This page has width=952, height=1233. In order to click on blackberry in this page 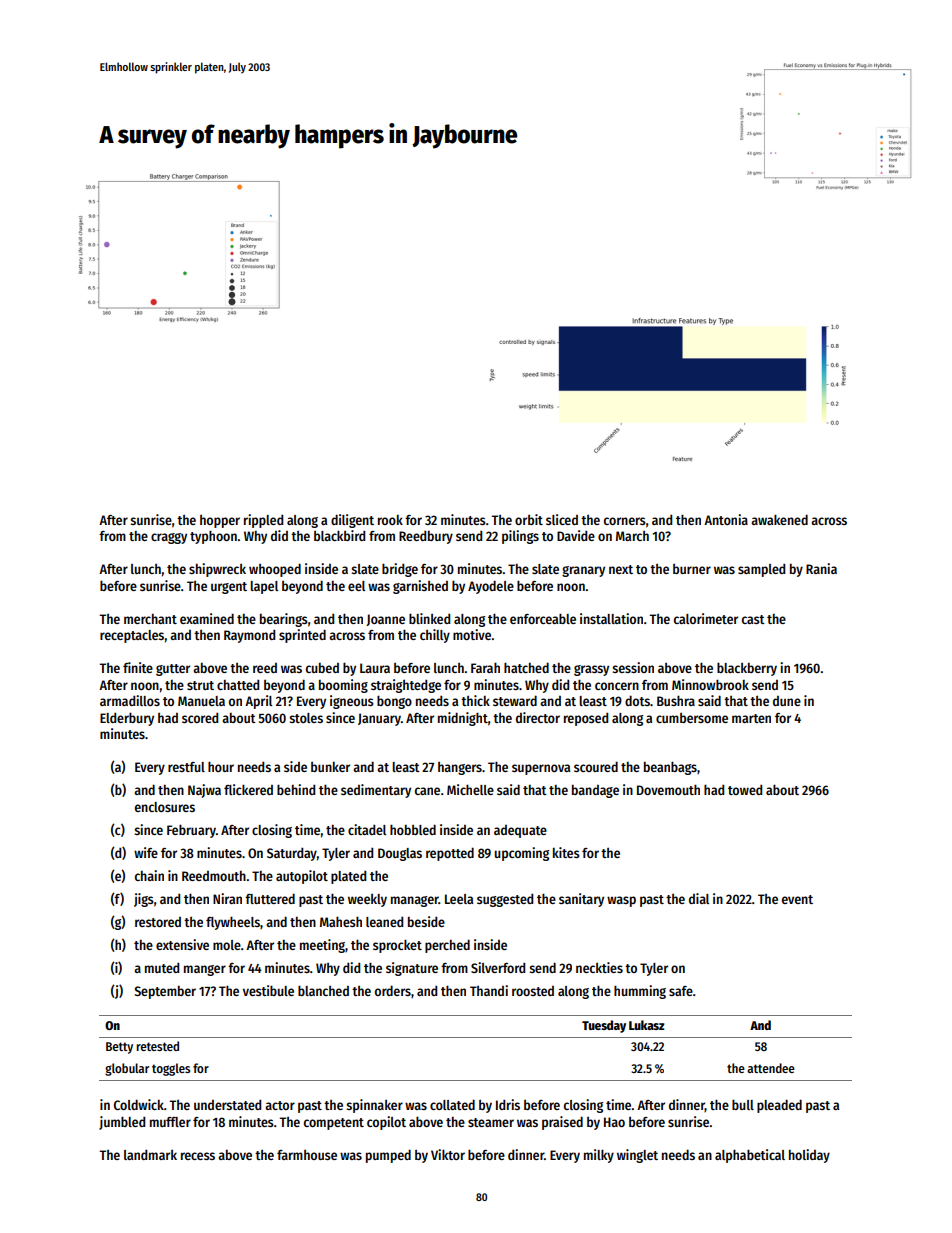, I will do `click(747, 669)`.
